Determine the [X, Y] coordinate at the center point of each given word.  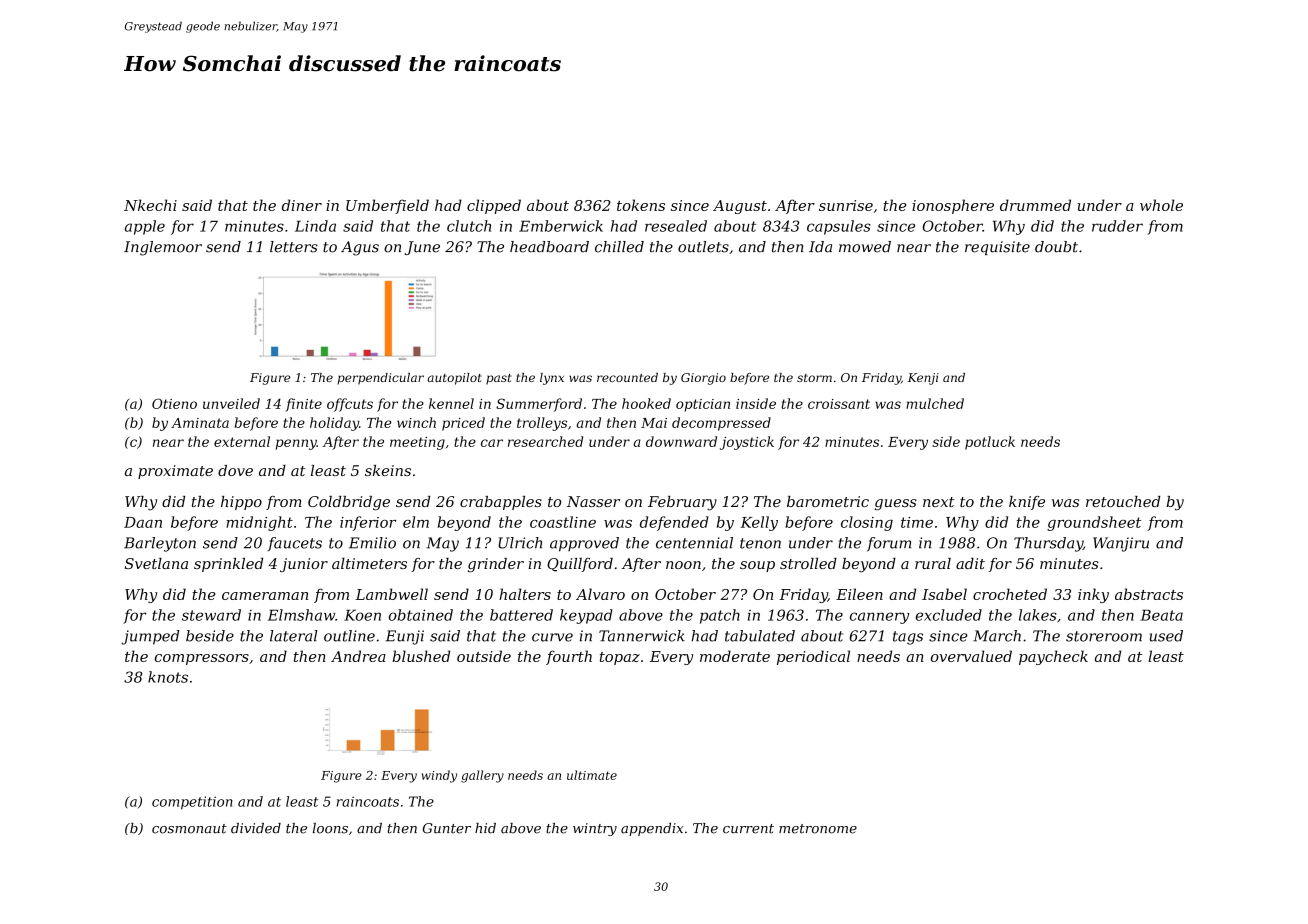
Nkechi [150, 205]
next [939, 502]
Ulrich [520, 543]
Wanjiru [1121, 544]
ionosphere [953, 206]
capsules [839, 227]
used [1166, 636]
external [242, 441]
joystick [747, 443]
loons [330, 828]
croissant [839, 404]
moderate [735, 656]
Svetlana [156, 563]
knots [168, 677]
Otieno [174, 403]
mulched [935, 403]
